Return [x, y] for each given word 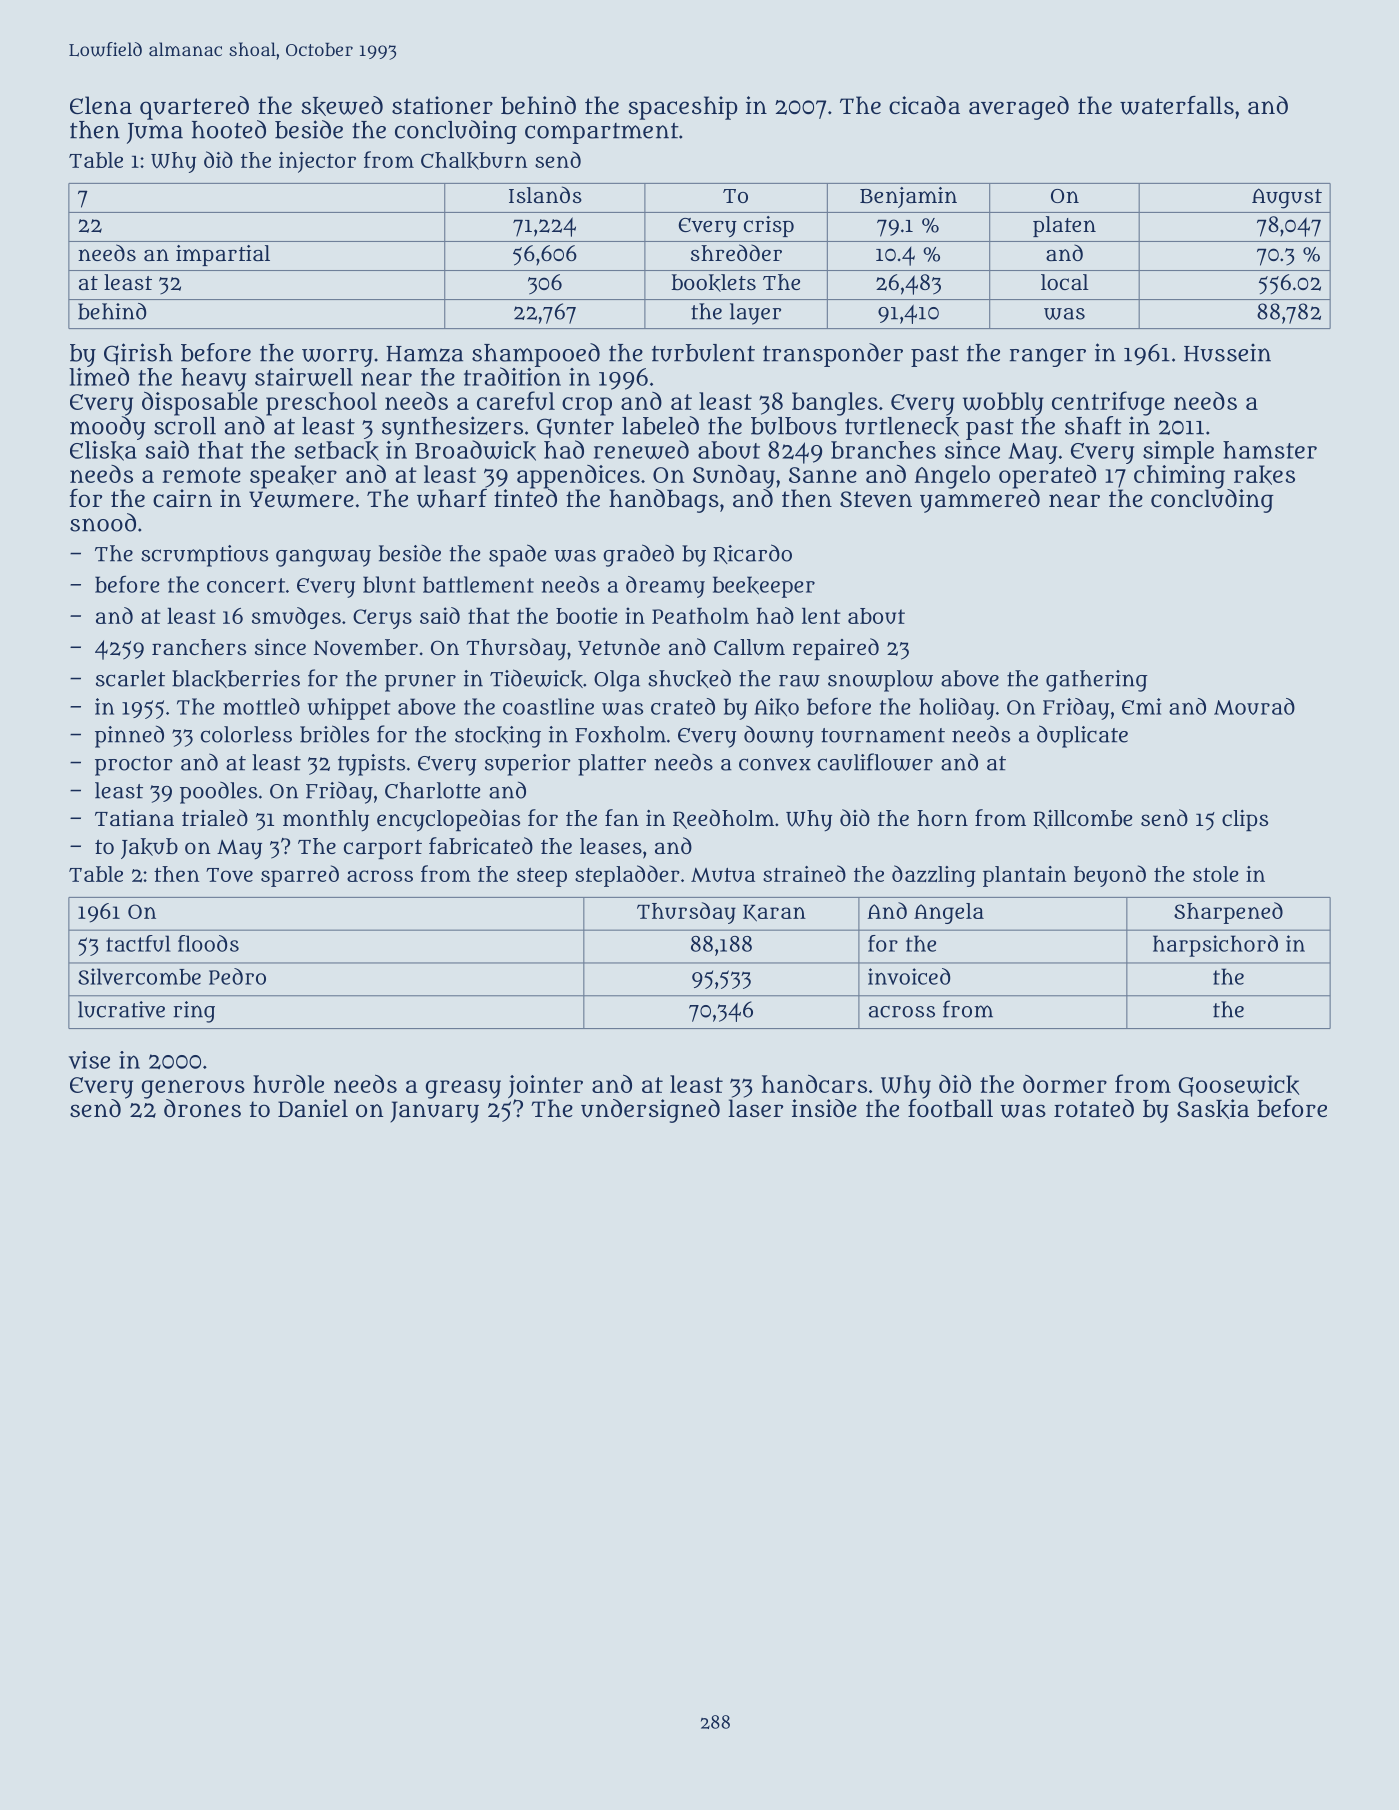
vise [89, 1060]
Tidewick [536, 678]
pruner [420, 683]
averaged [1019, 108]
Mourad [1254, 706]
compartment [602, 133]
